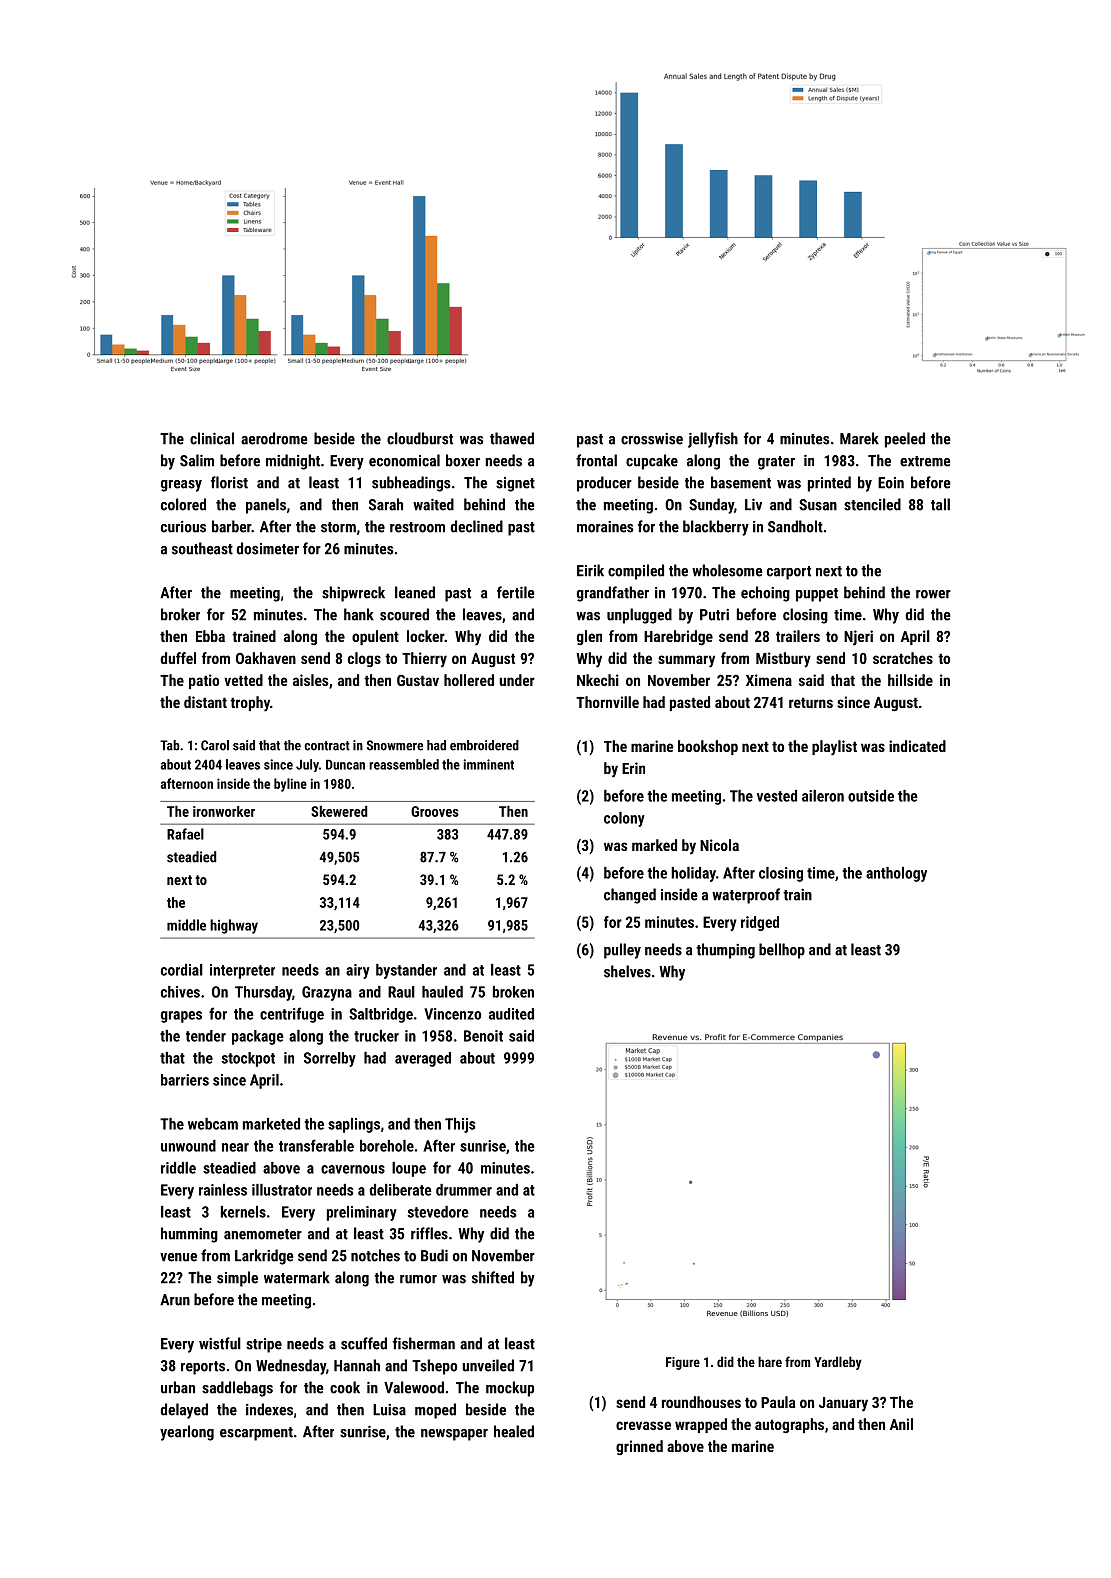  What do you see at coordinates (197, 460) in the screenshot?
I see `Salim` at bounding box center [197, 460].
